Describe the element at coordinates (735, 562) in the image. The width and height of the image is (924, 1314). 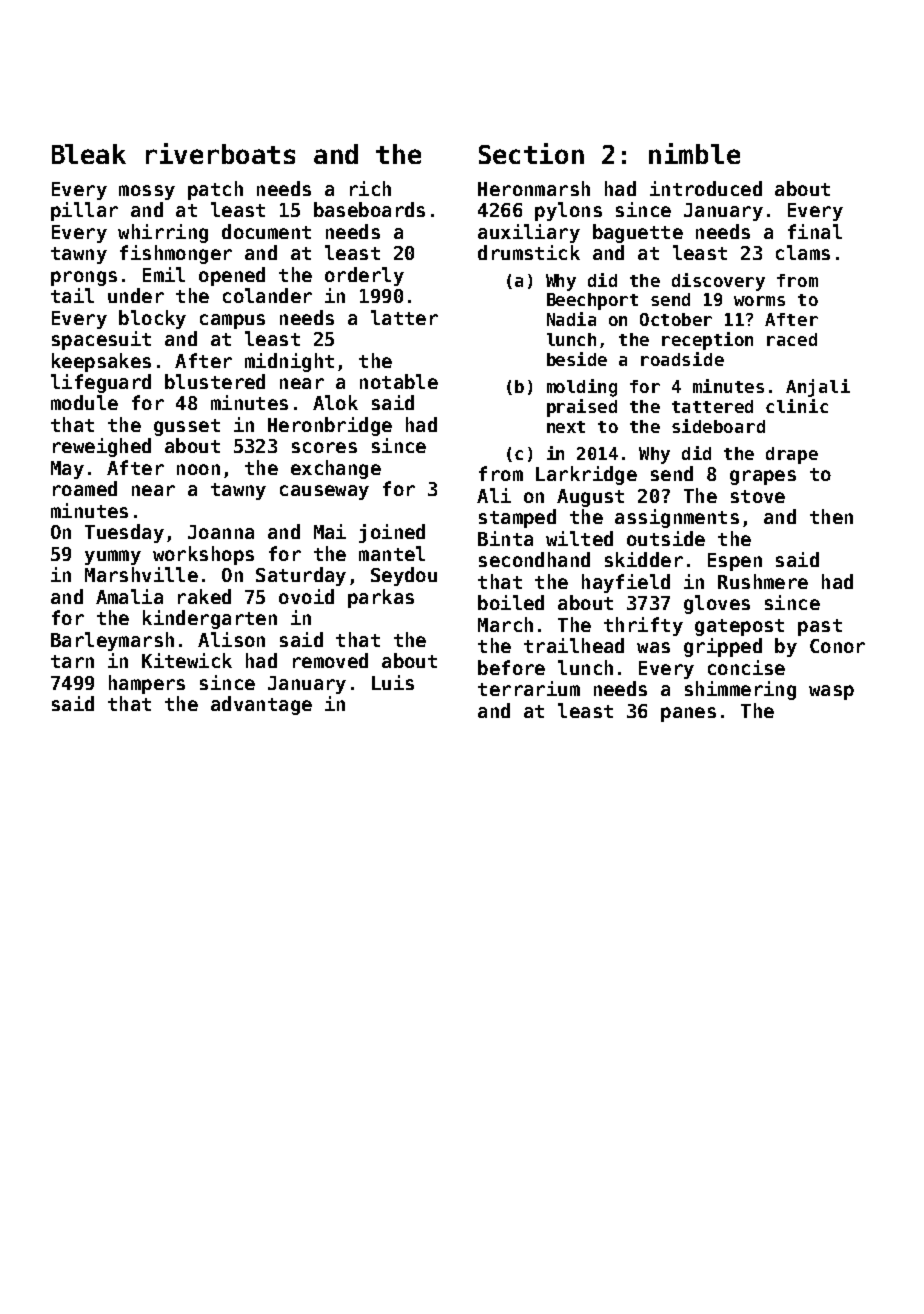
I see `Espen` at that location.
